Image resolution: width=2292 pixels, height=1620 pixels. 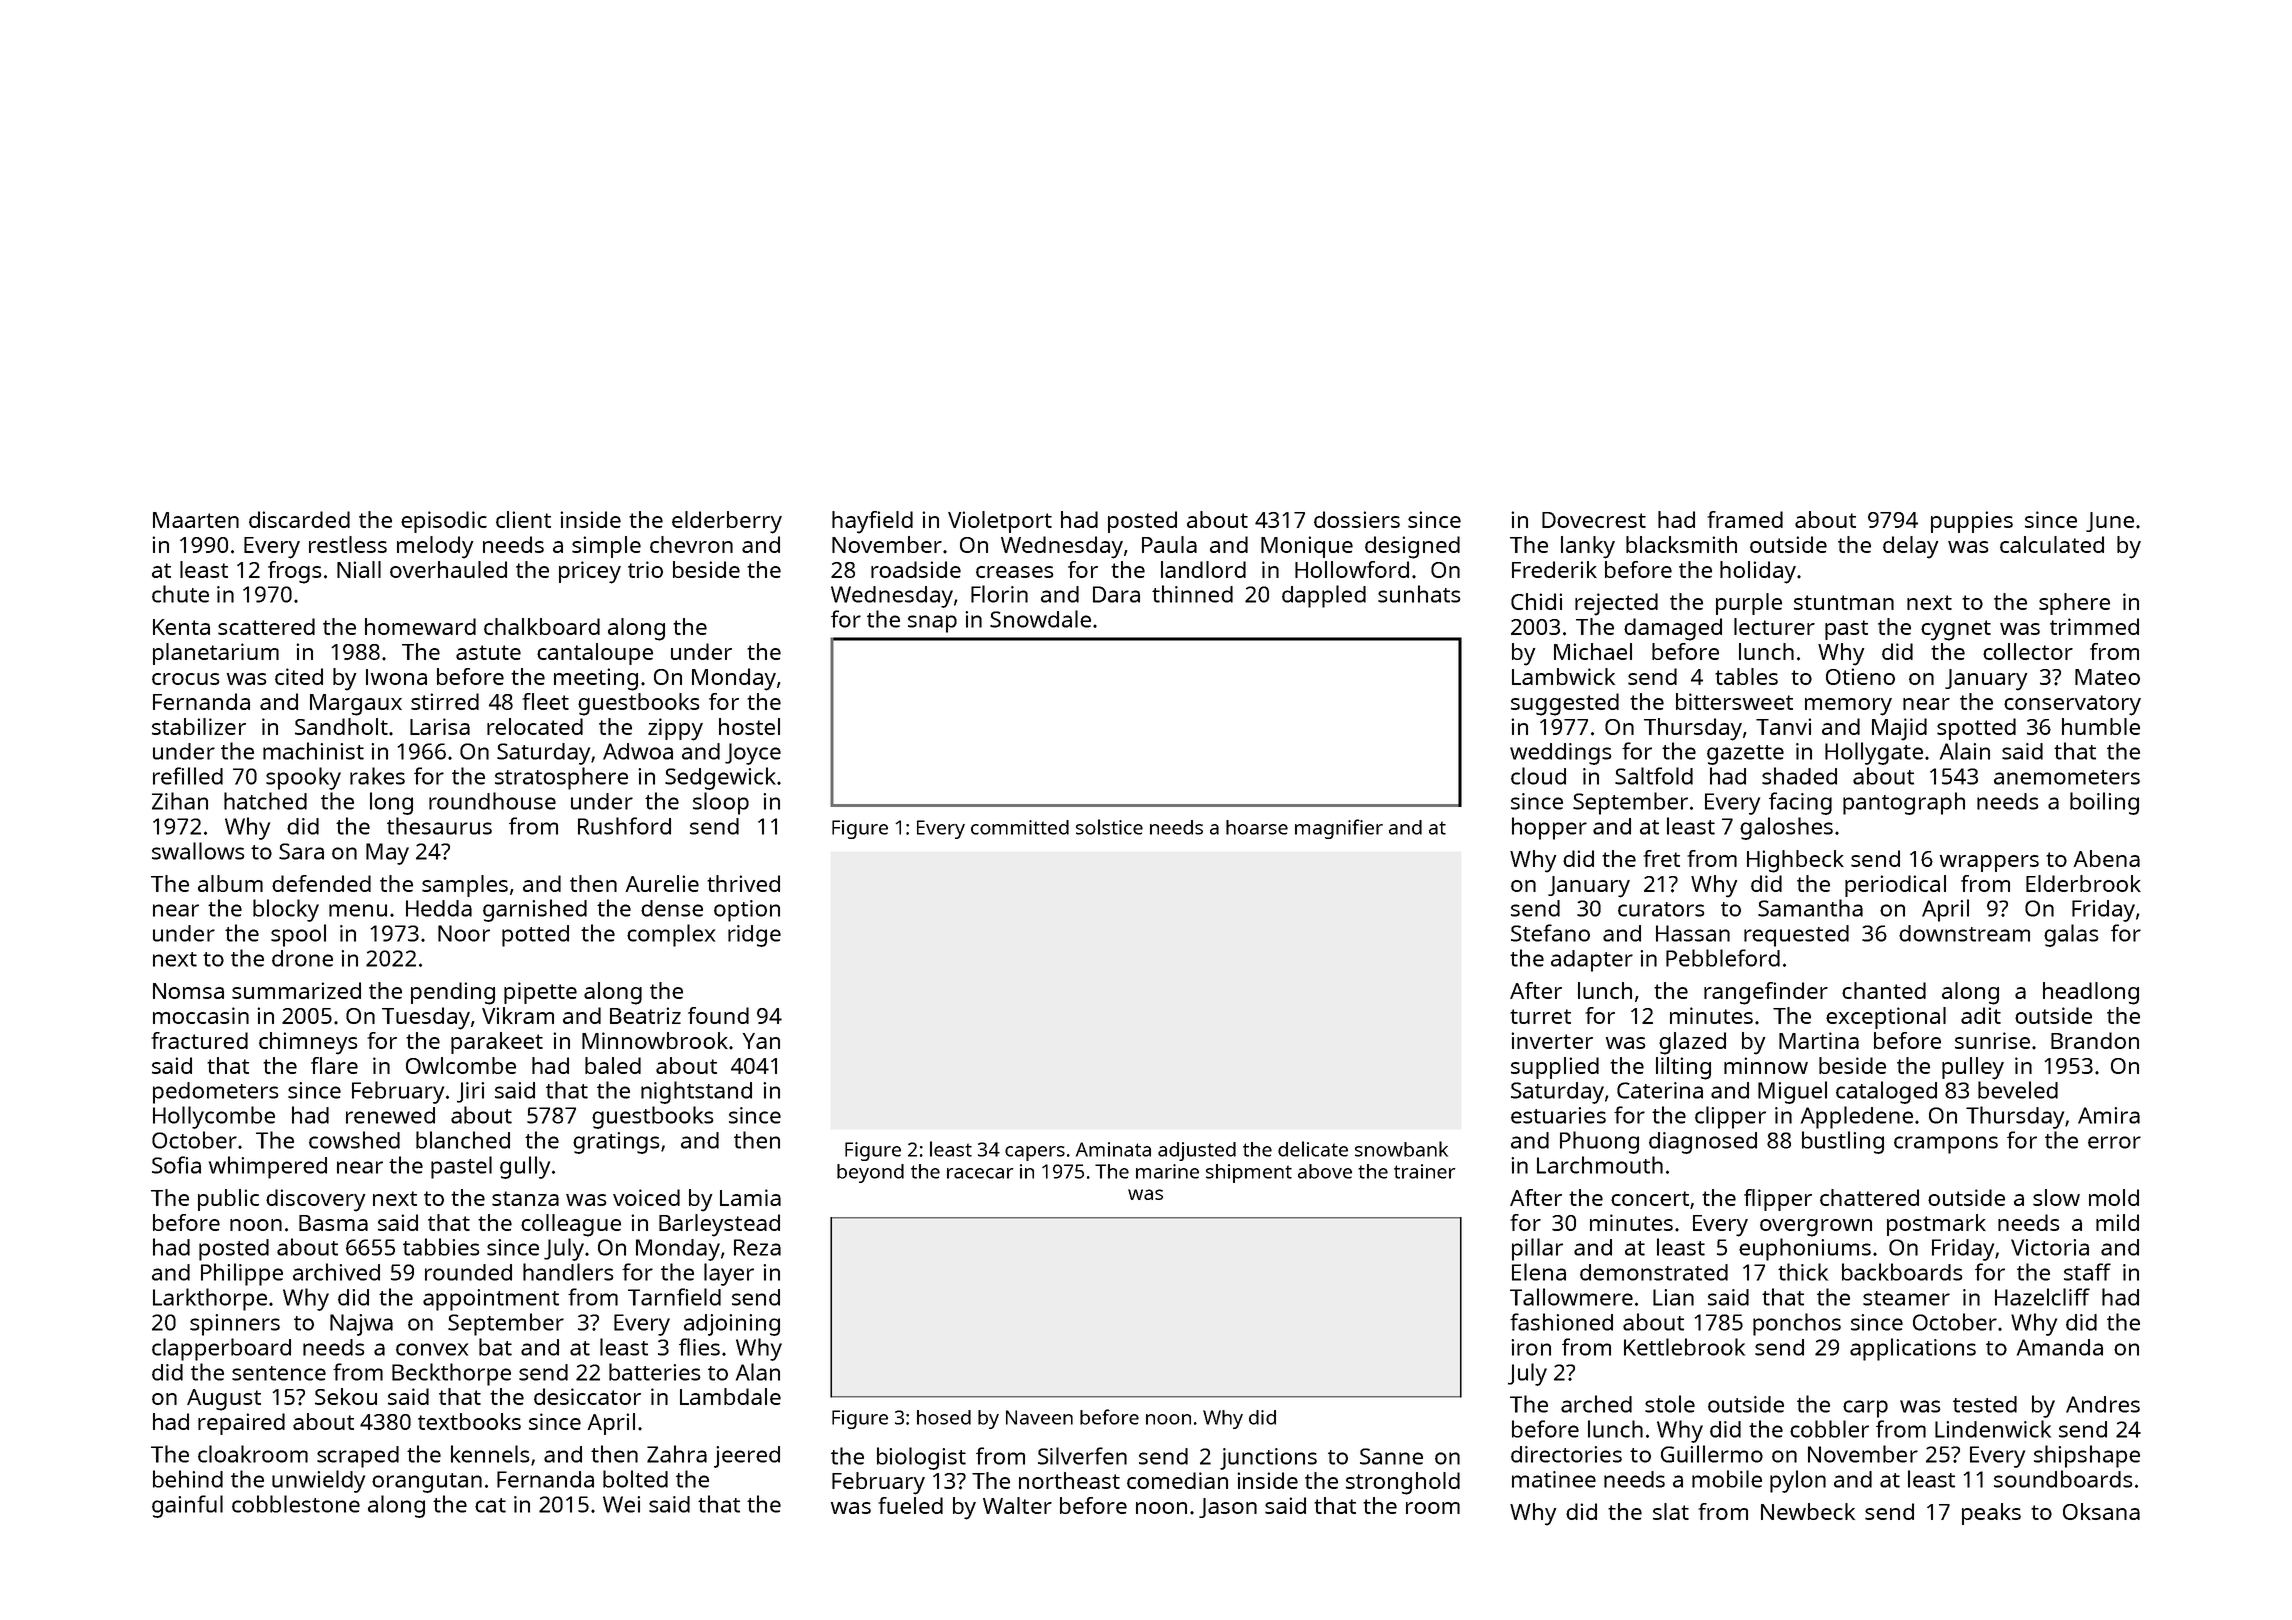 I want to click on Mateo, so click(x=2107, y=677).
